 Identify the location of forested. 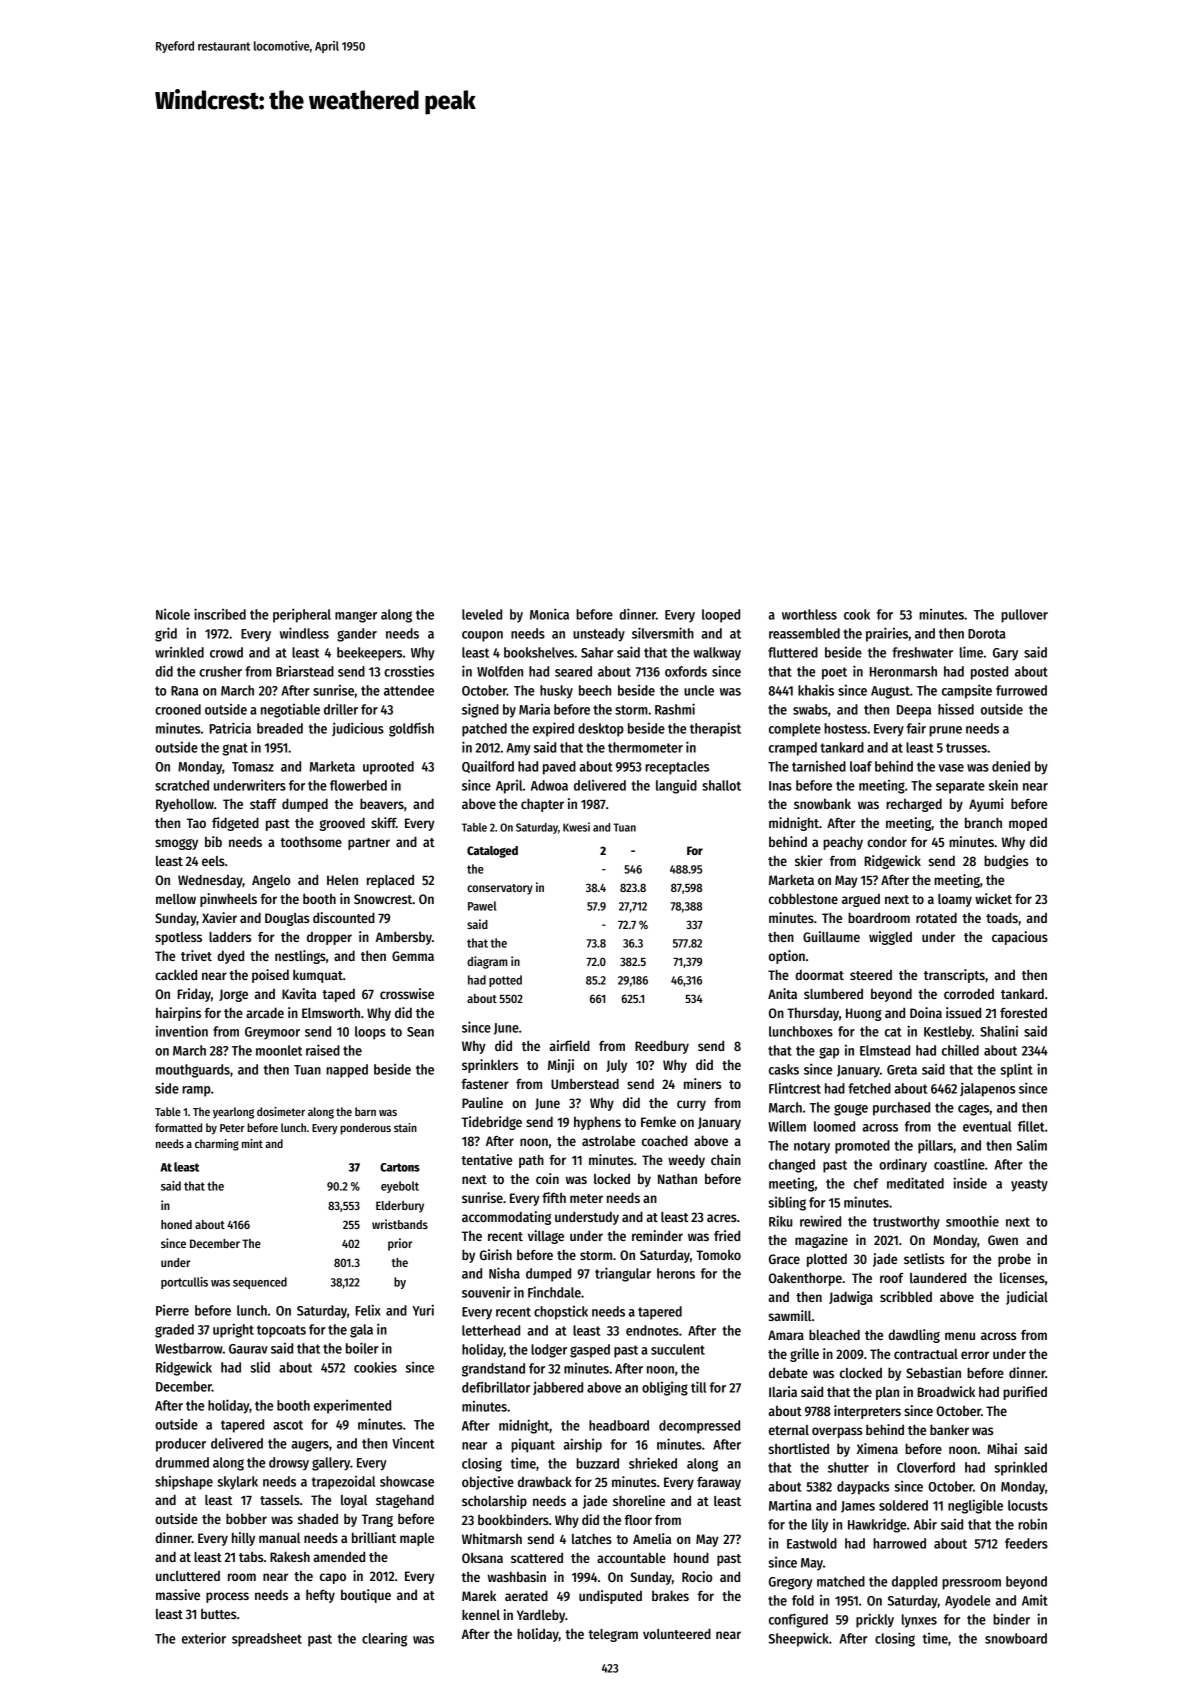
(1023, 1012).
